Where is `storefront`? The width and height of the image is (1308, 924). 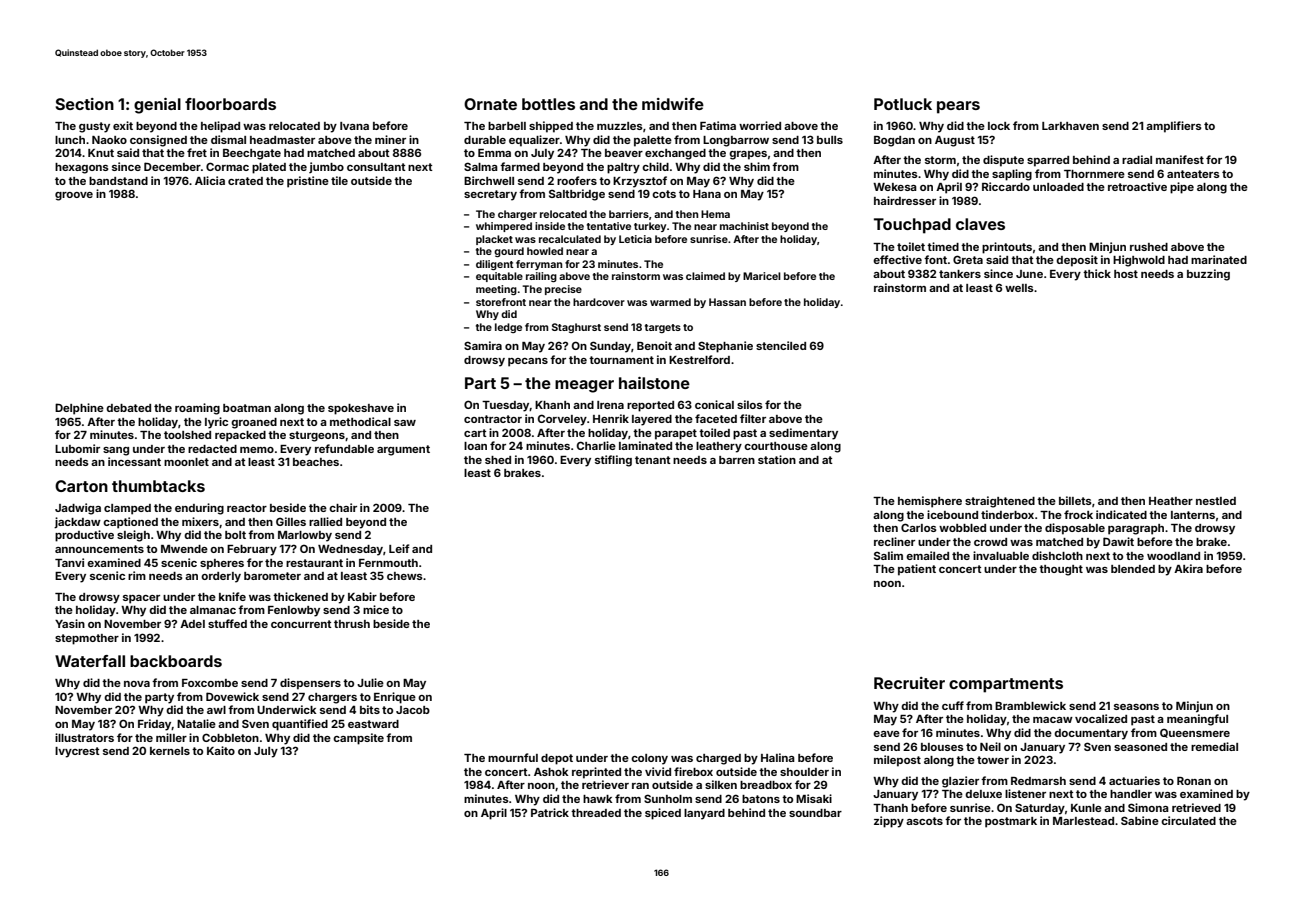 storefront is located at coordinates (501, 302).
